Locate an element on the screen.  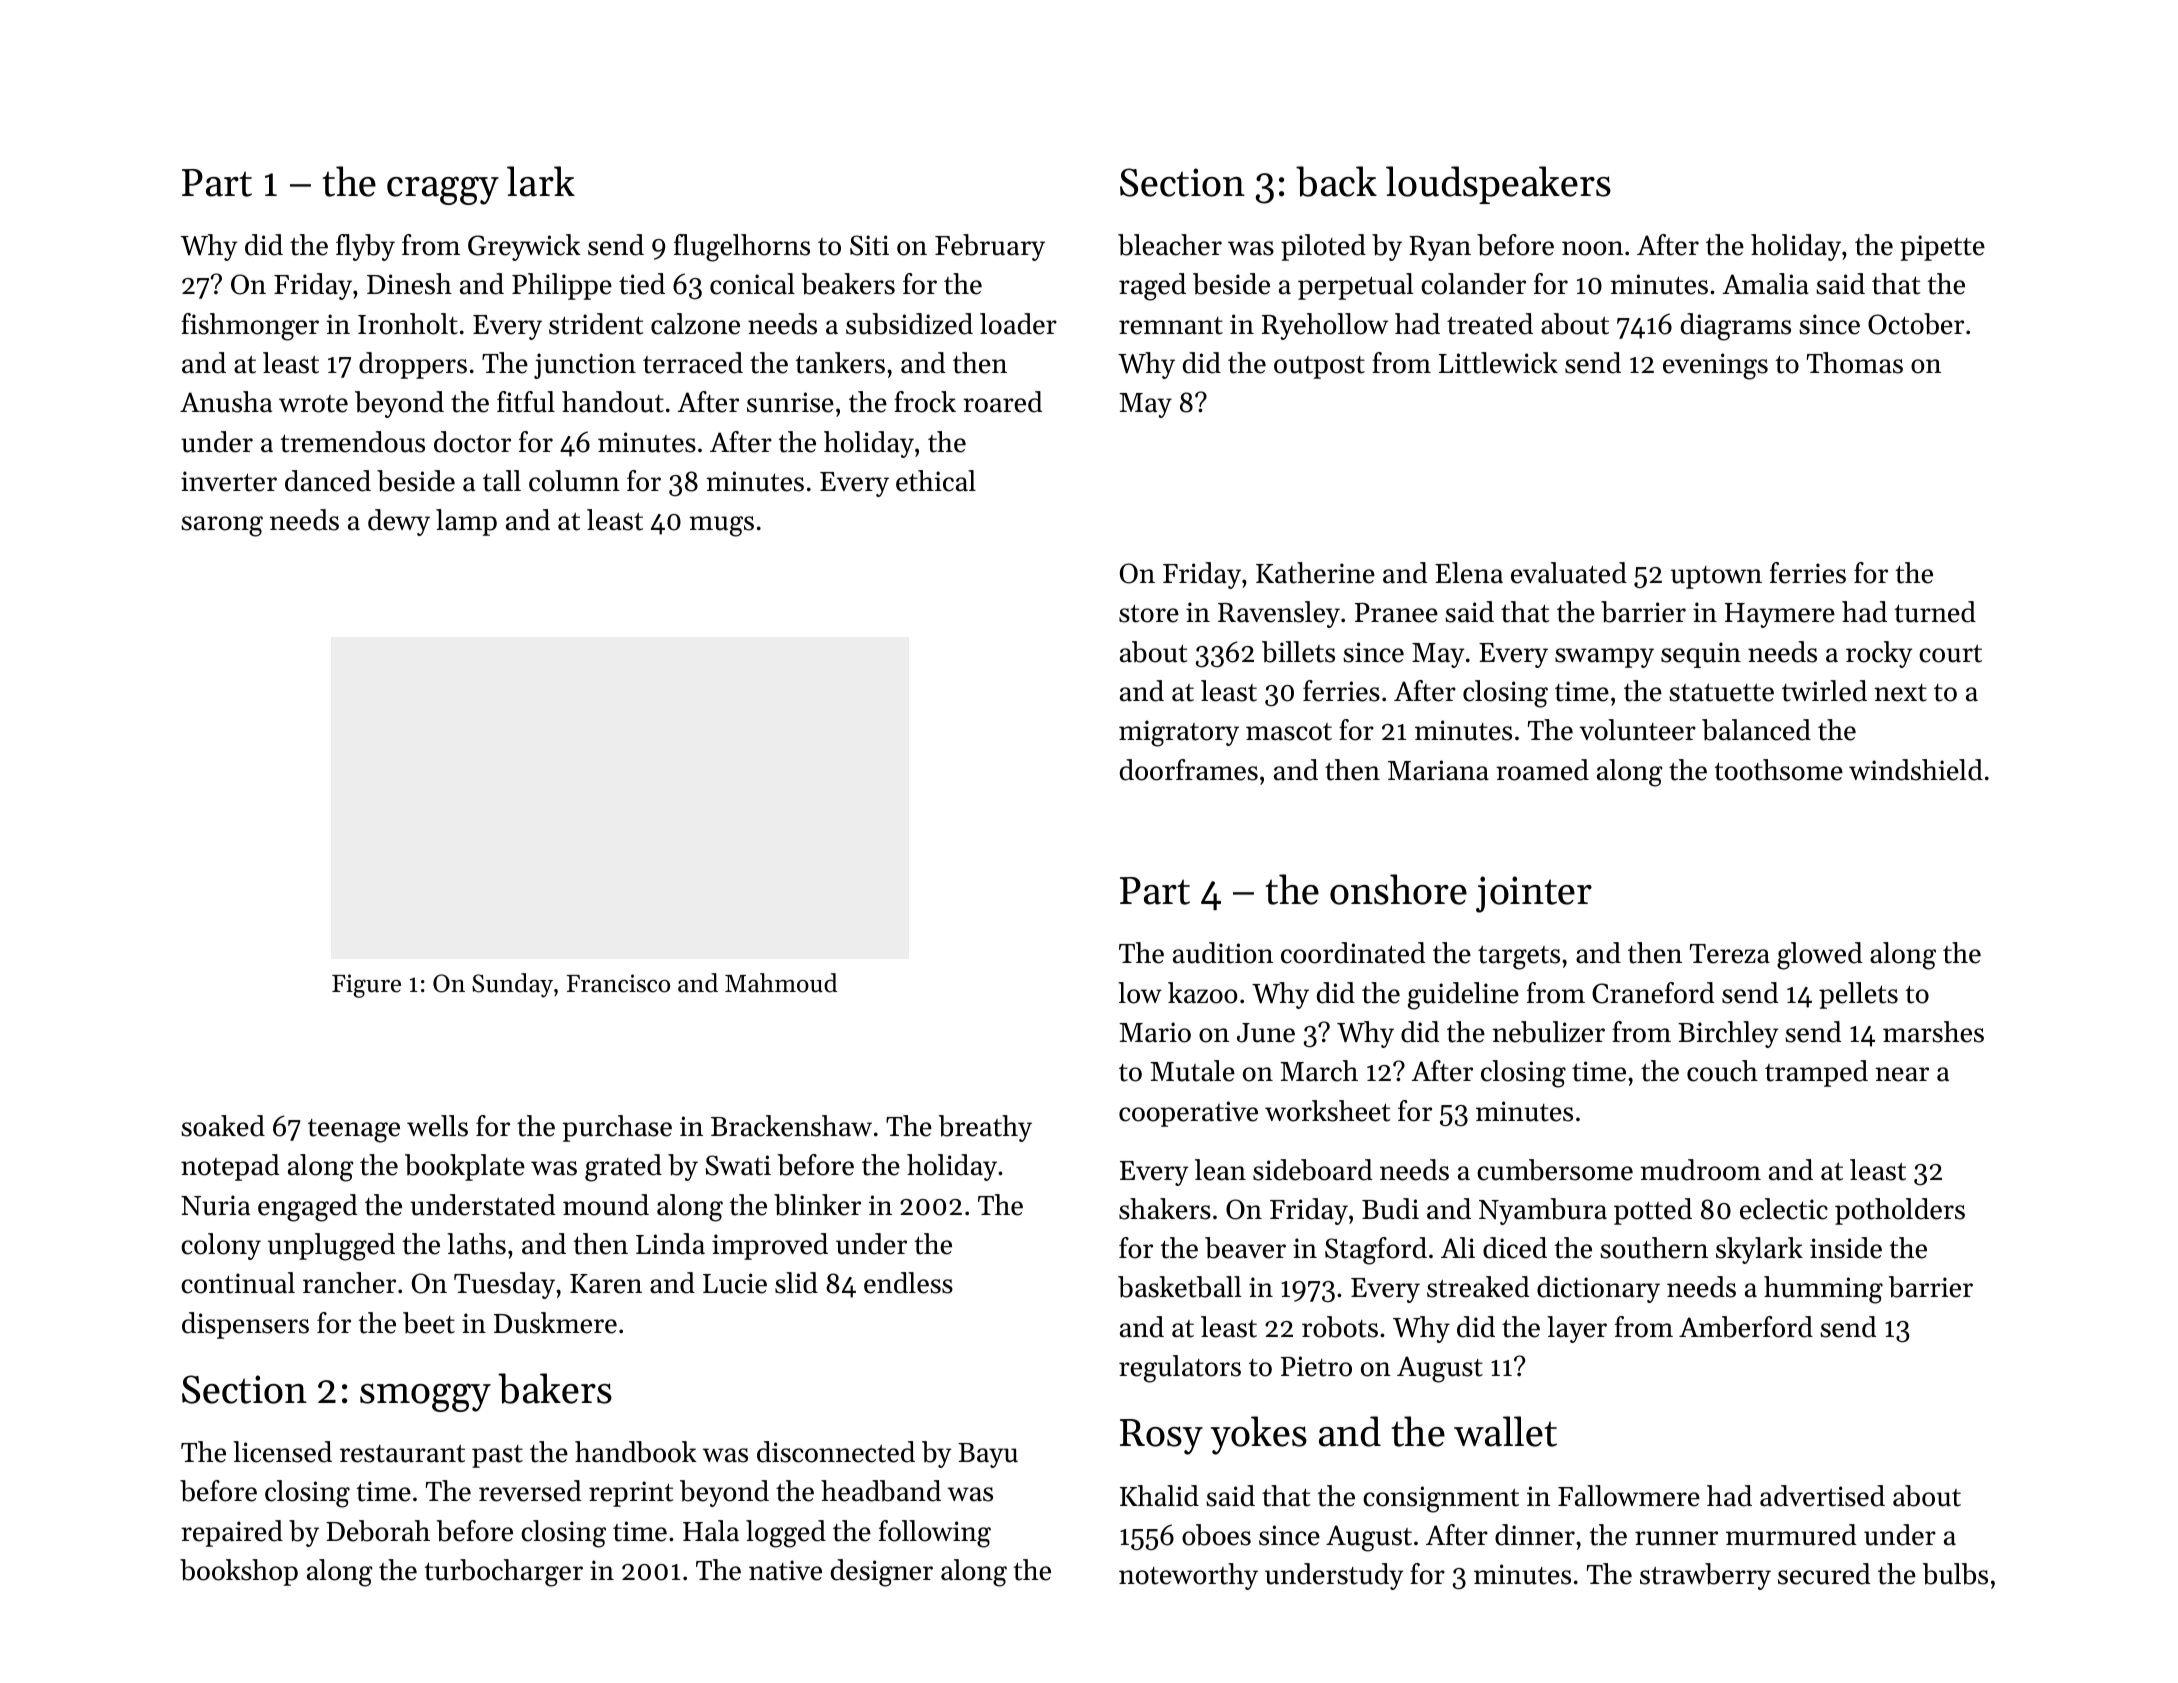
fishmonger is located at coordinates (250, 327).
